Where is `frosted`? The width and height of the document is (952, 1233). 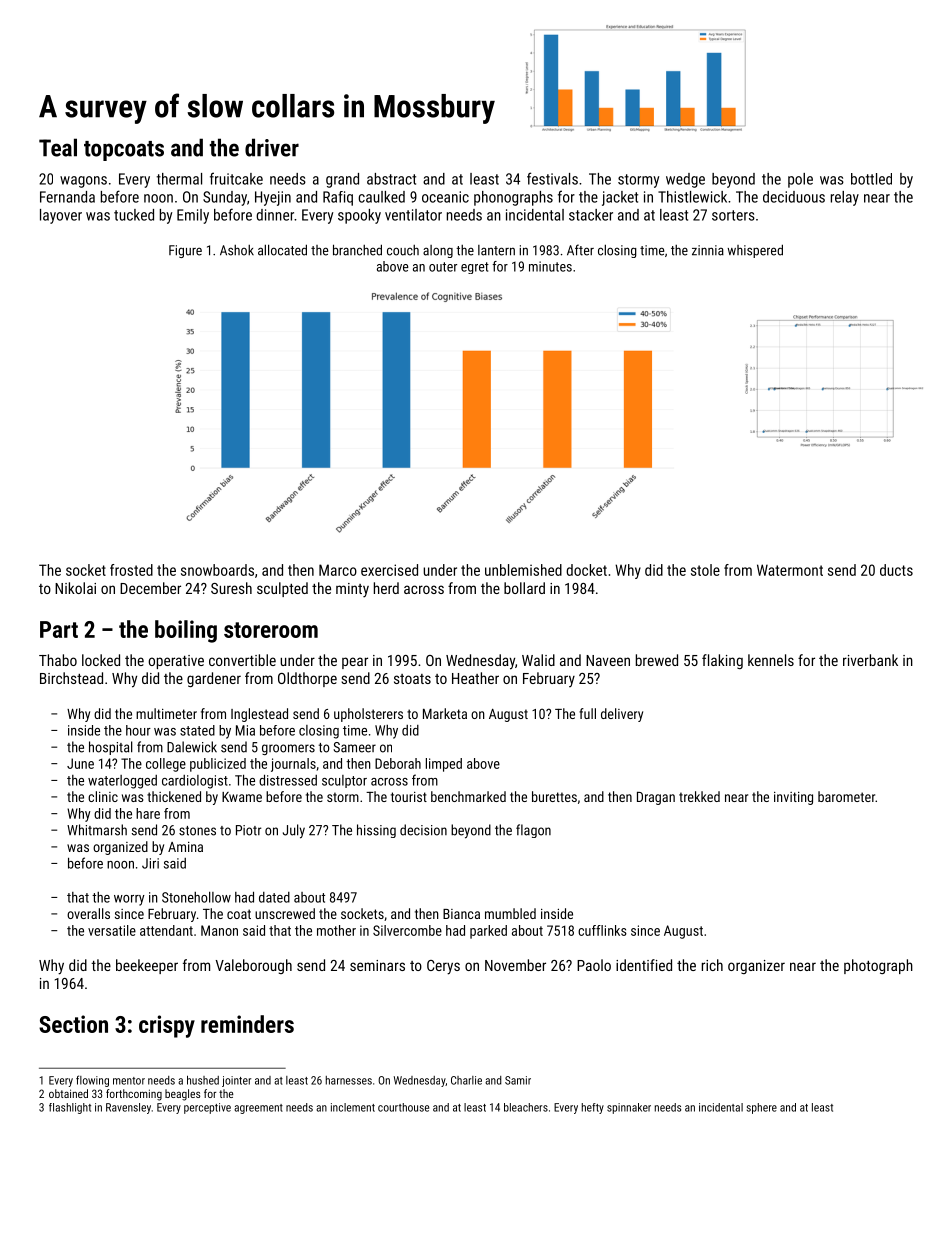 frosted is located at coordinates (131, 570).
